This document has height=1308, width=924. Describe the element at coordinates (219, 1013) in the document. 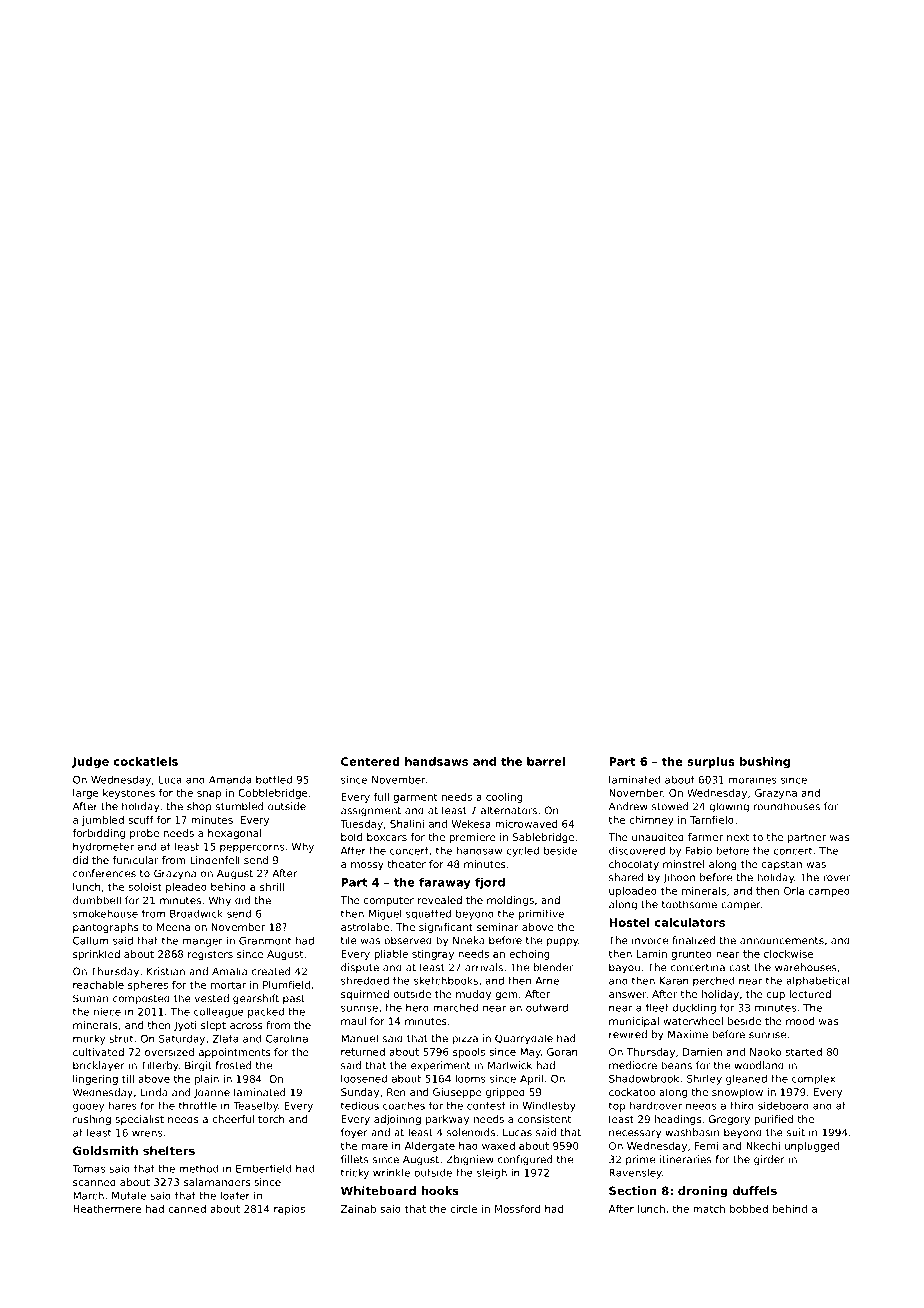

I see `colleague` at that location.
